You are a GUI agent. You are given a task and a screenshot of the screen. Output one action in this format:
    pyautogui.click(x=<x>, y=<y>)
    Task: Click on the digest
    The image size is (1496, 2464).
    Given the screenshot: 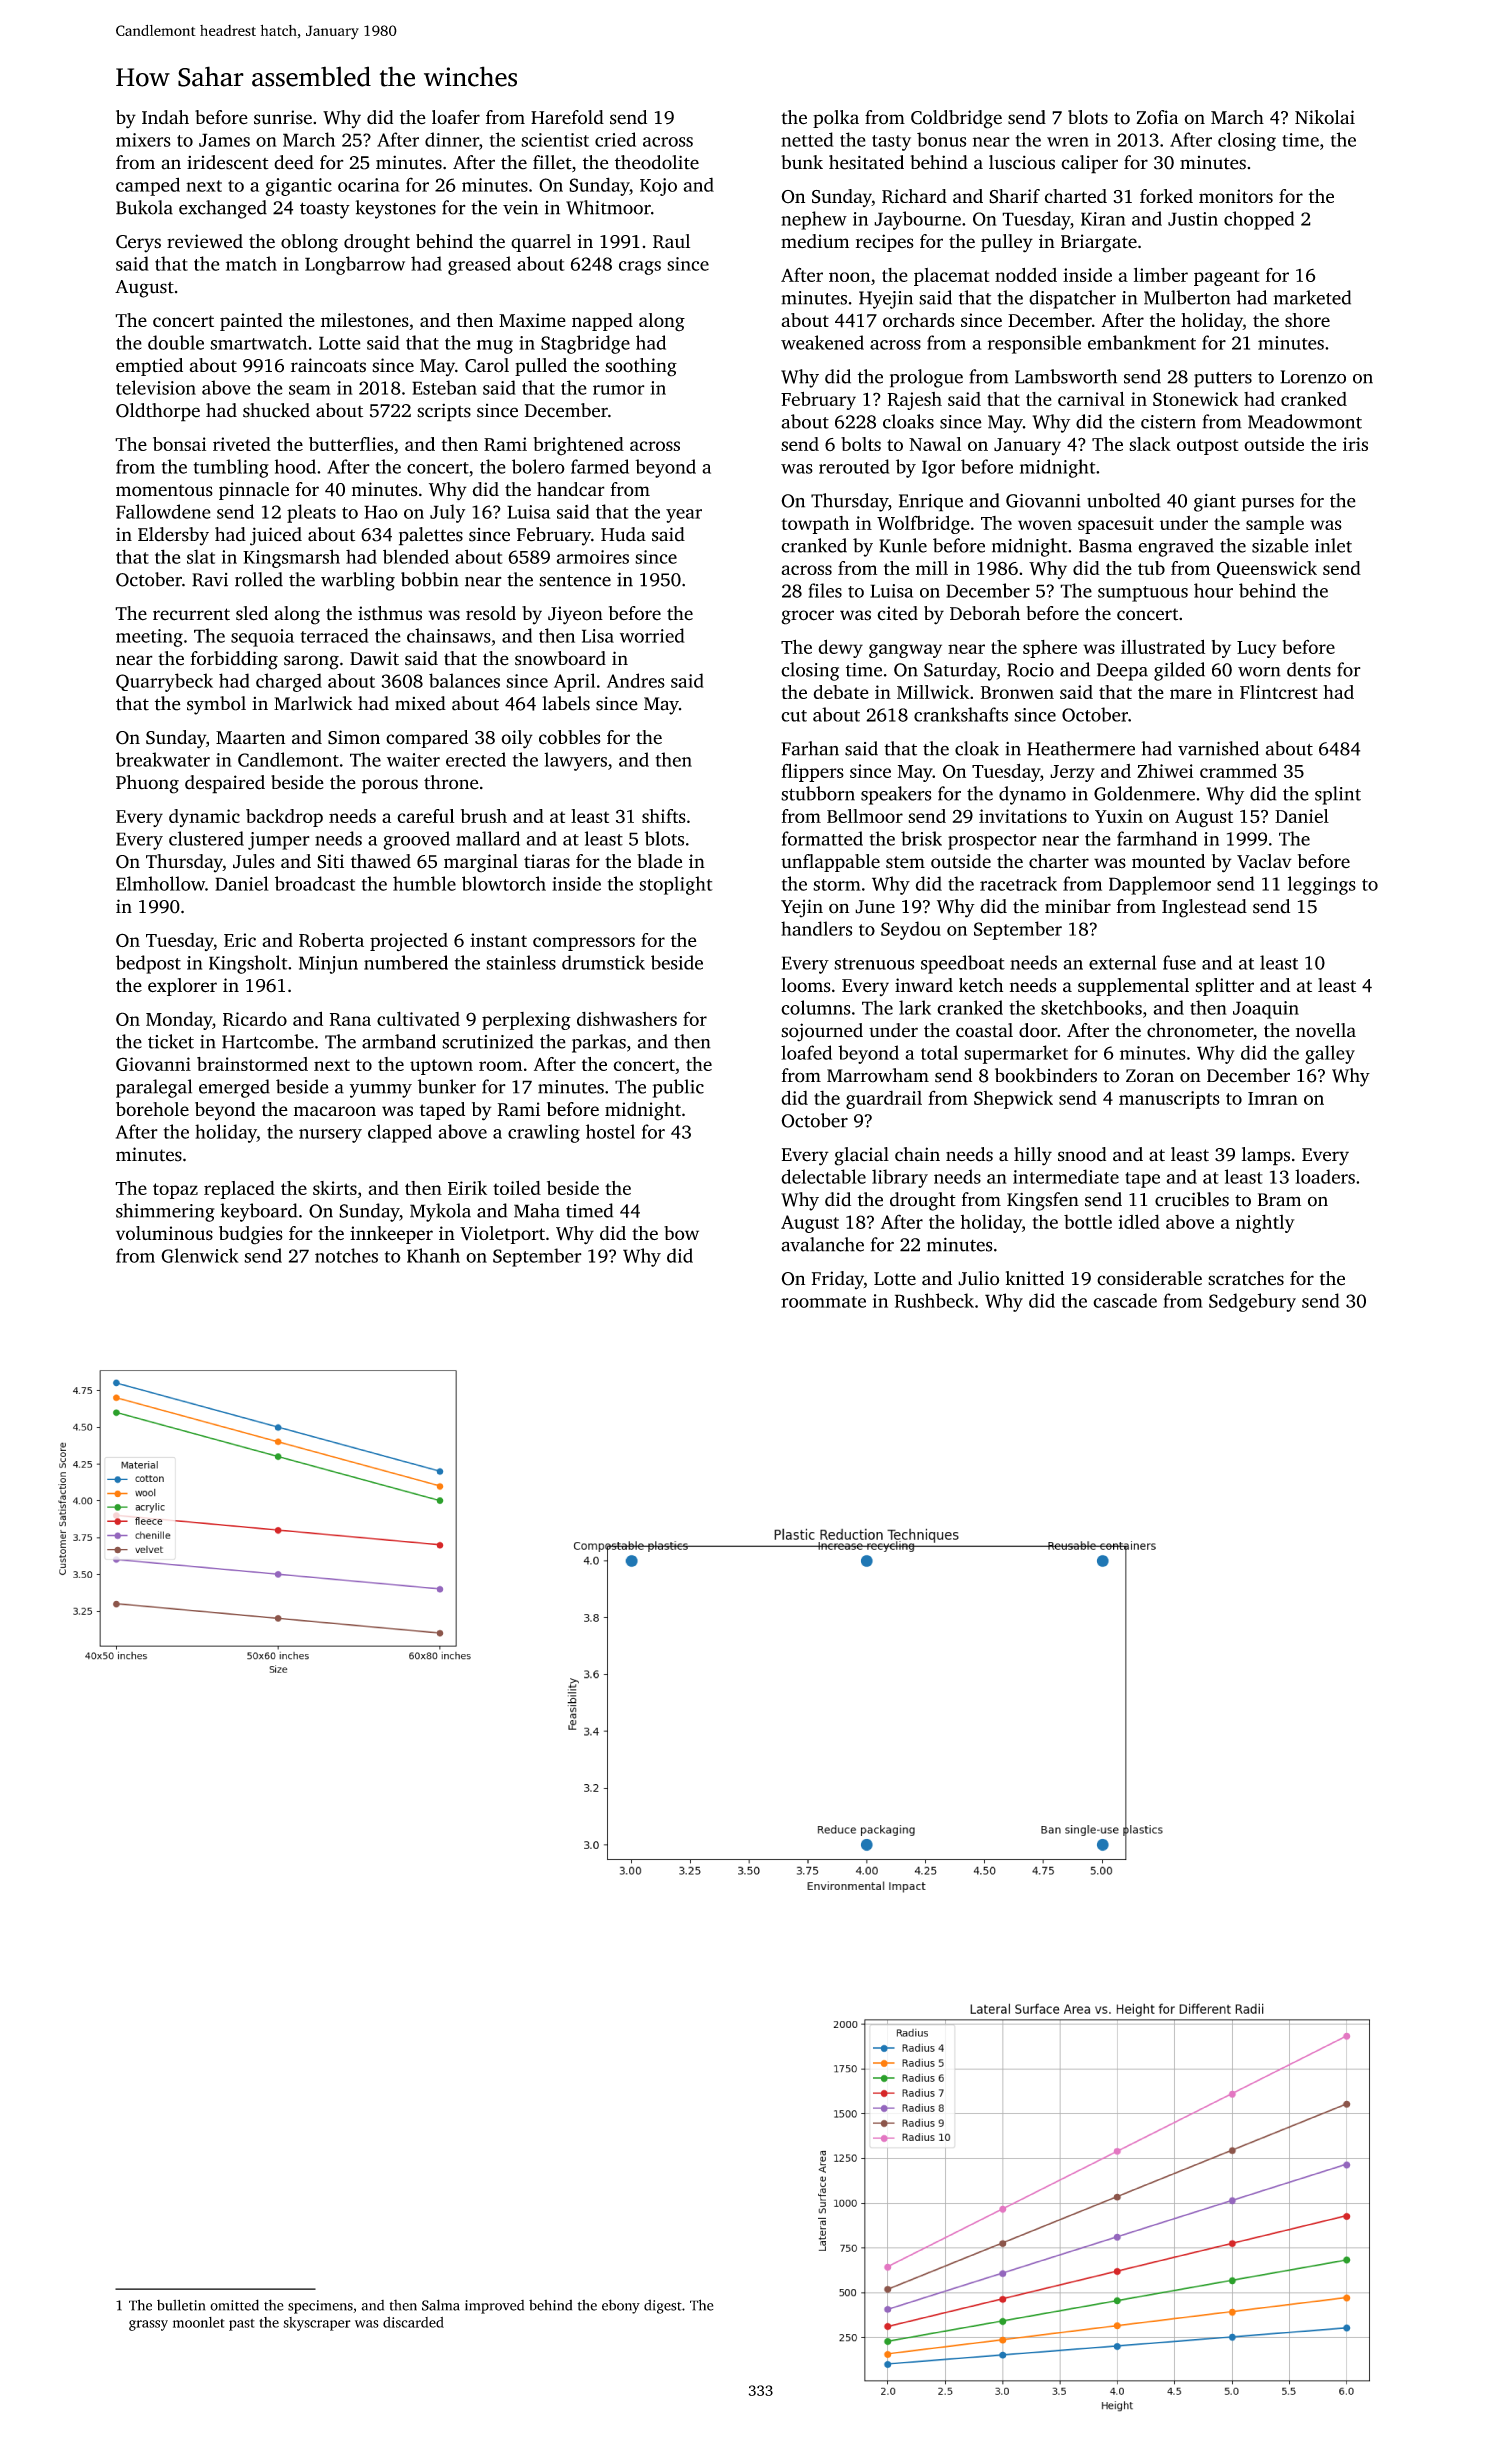 What is the action you would take?
    pyautogui.click(x=663, y=2307)
